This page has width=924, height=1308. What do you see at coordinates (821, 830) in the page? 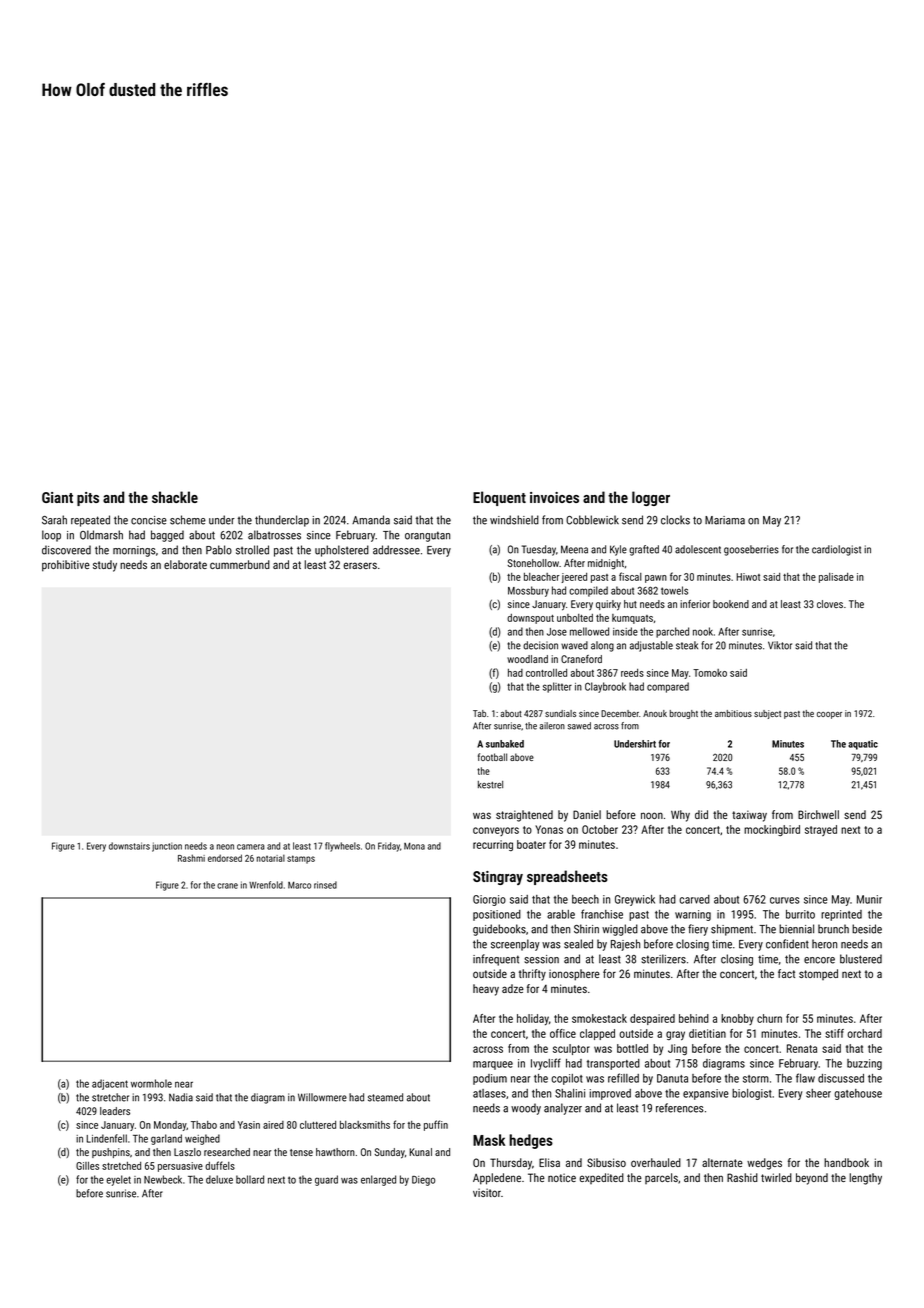
I see `strayed` at bounding box center [821, 830].
